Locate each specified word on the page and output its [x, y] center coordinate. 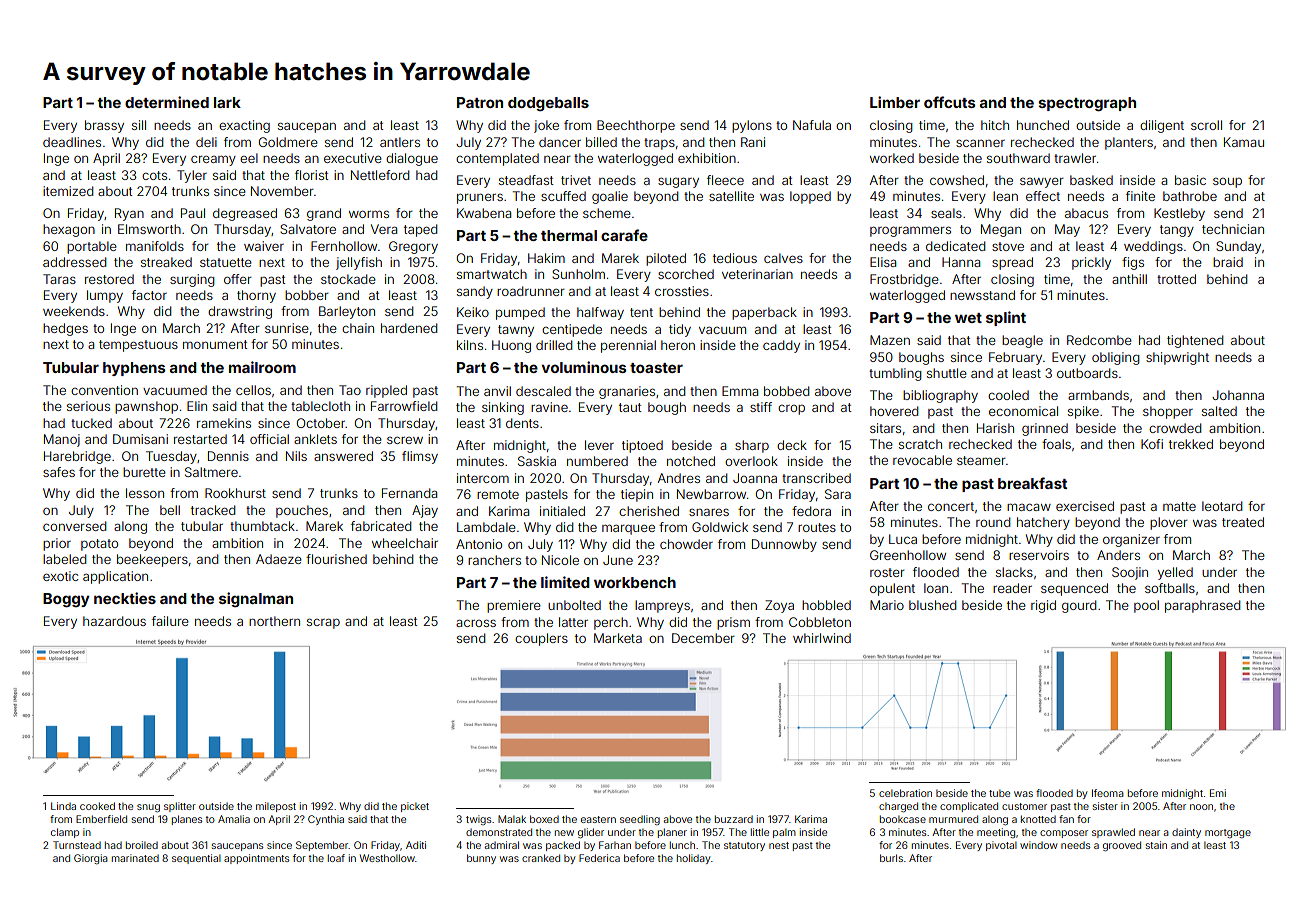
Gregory [413, 247]
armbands [1098, 395]
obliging [1116, 358]
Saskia [537, 461]
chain [358, 328]
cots [154, 175]
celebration [905, 793]
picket [415, 807]
